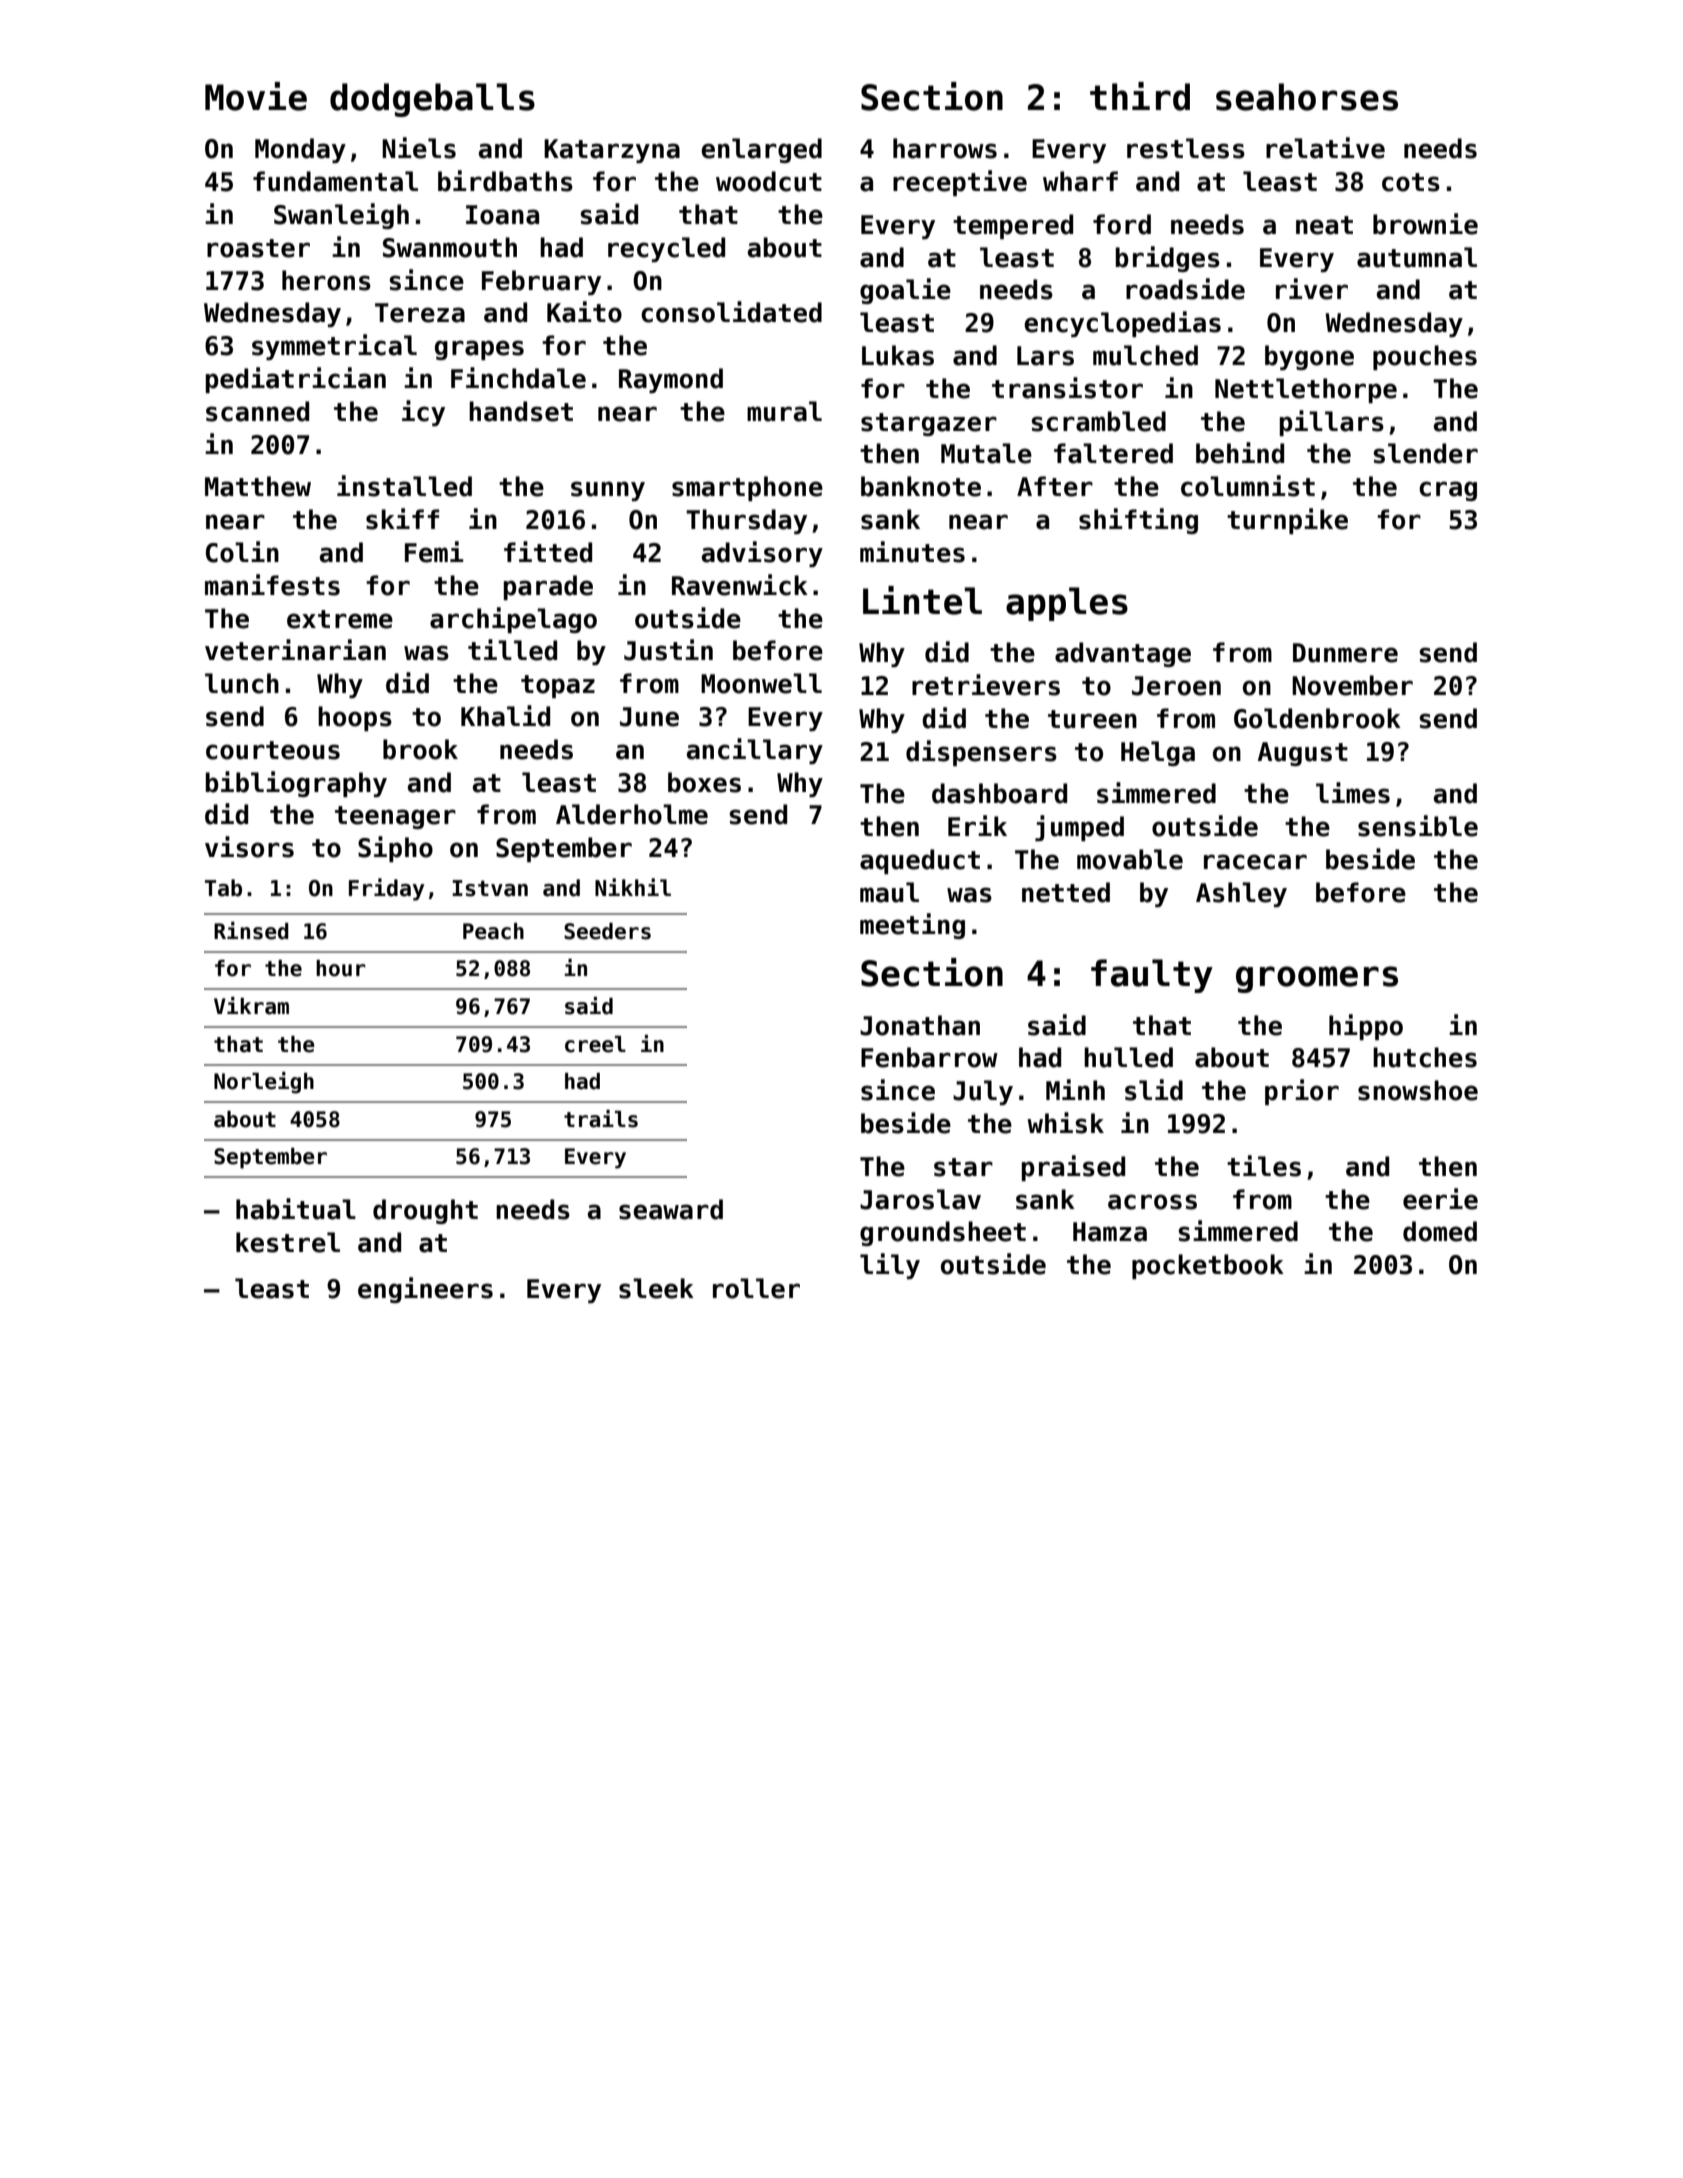 This screenshot has width=1683, height=2178. I want to click on Swanleigh, so click(341, 216).
